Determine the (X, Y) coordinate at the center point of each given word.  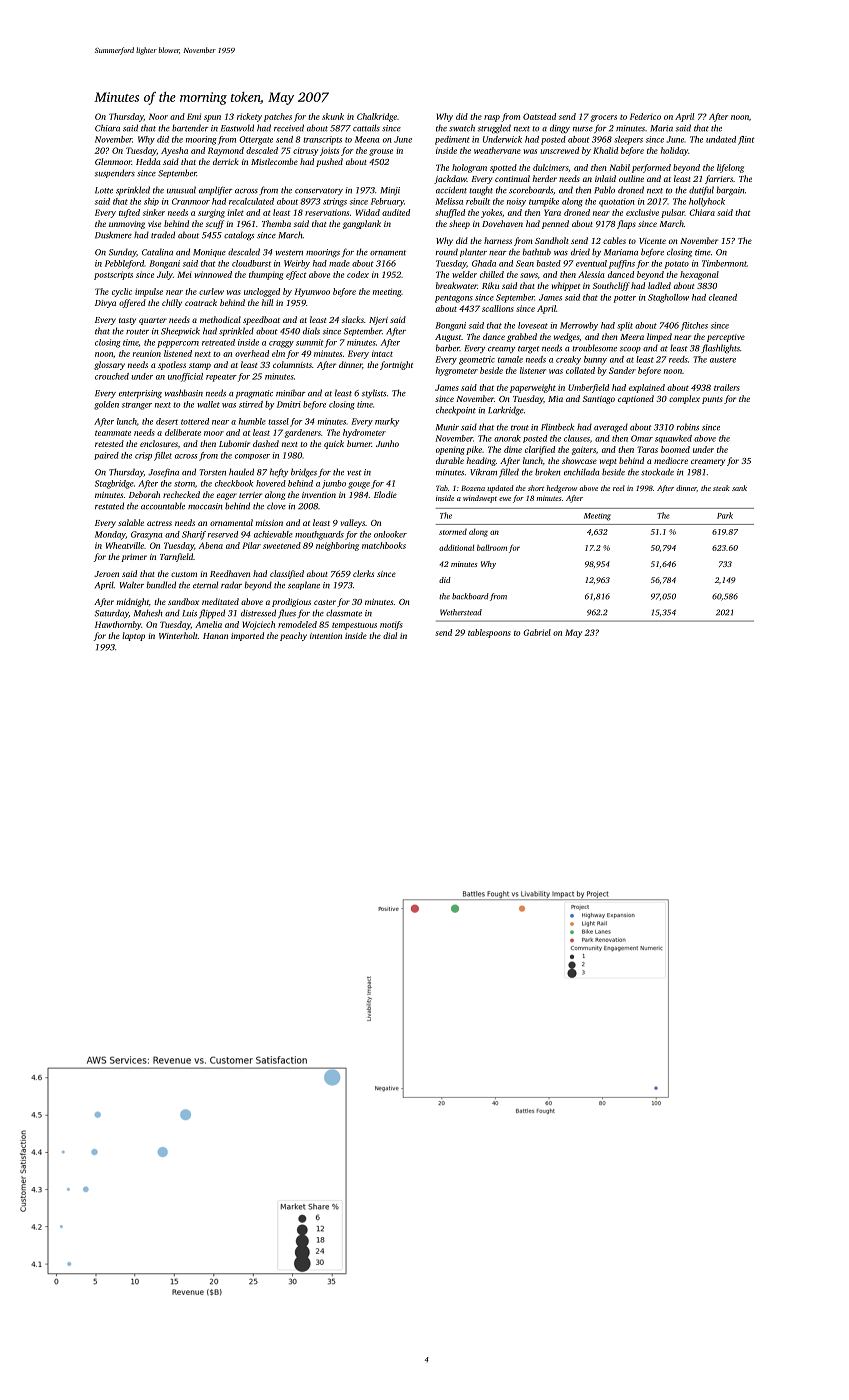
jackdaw (450, 179)
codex (358, 274)
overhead (252, 353)
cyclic (122, 292)
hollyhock (707, 202)
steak (721, 488)
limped (659, 337)
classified (287, 574)
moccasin (205, 506)
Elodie (385, 494)
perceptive (726, 338)
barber (448, 348)
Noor (158, 116)
